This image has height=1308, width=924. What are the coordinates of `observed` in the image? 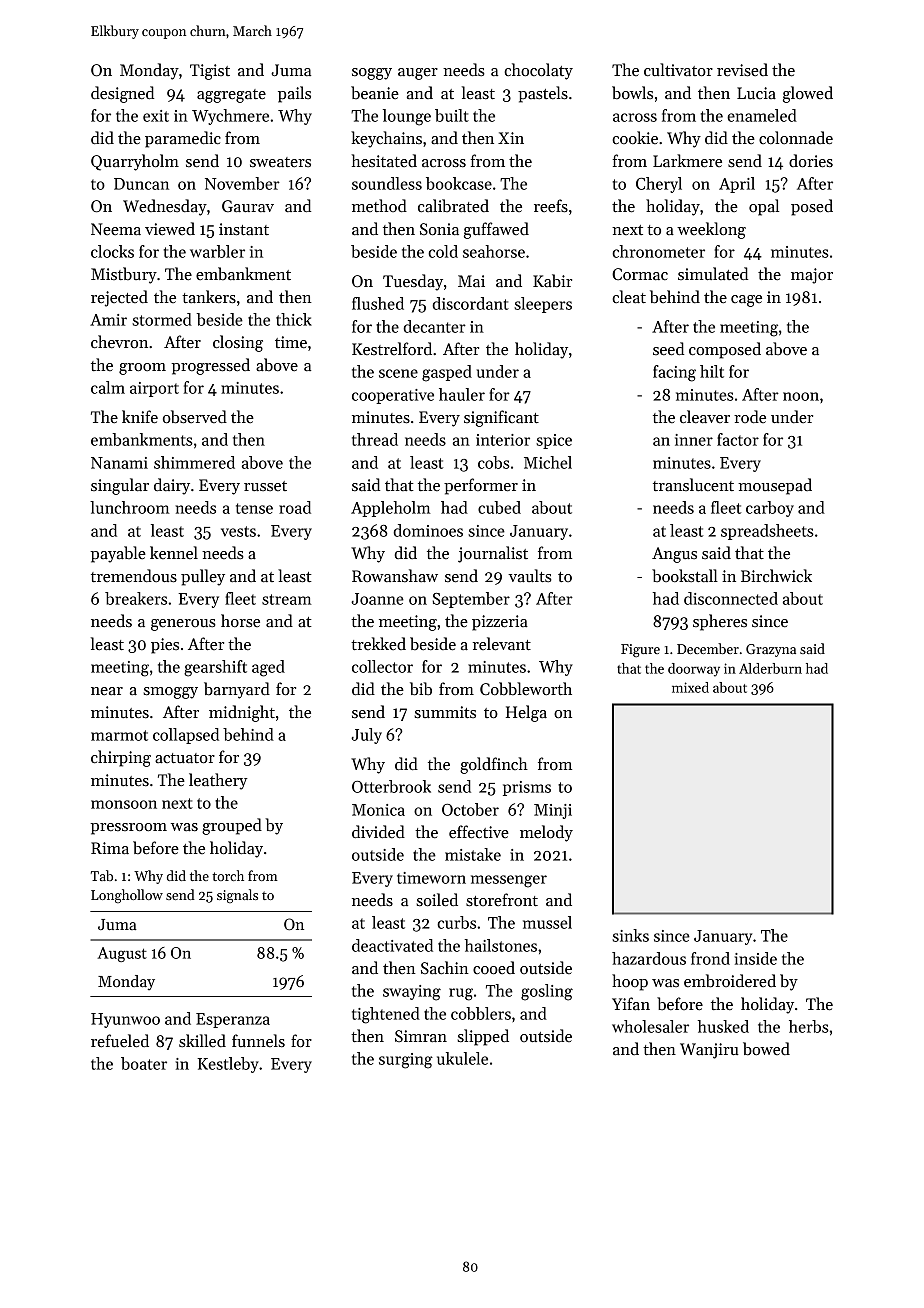 It's located at (195, 417).
